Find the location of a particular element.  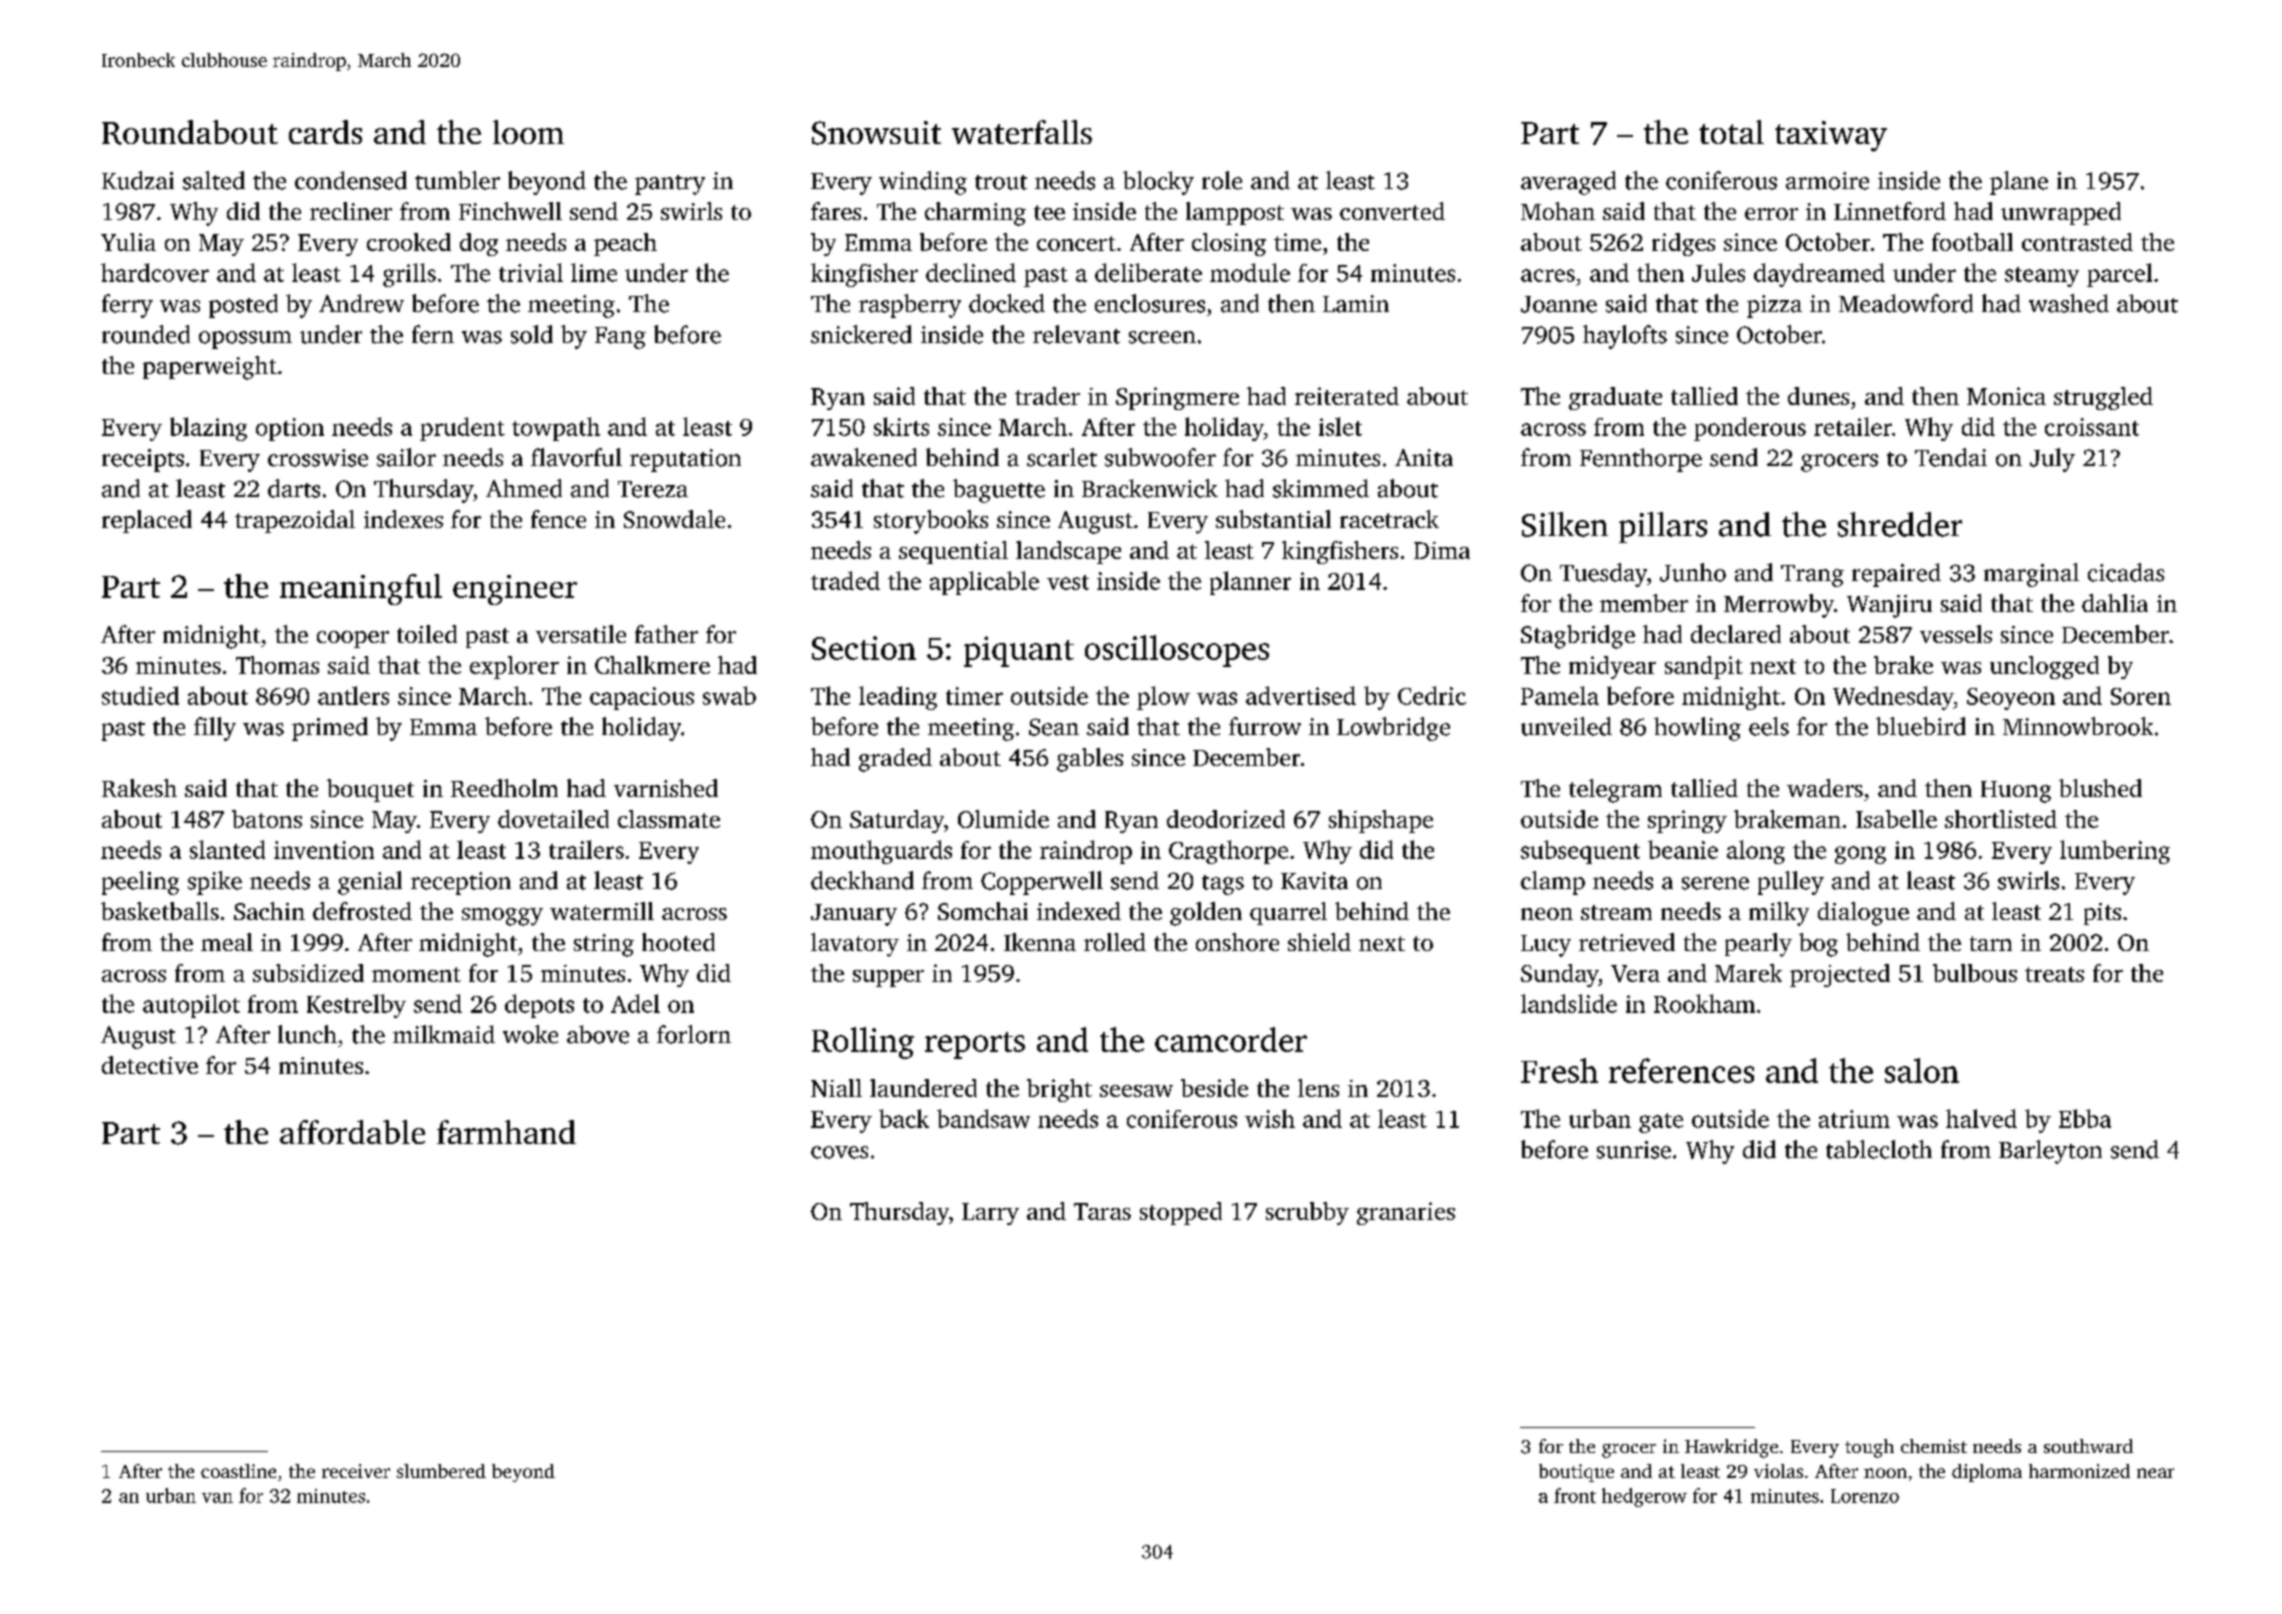

Barleyton is located at coordinates (2050, 1152).
